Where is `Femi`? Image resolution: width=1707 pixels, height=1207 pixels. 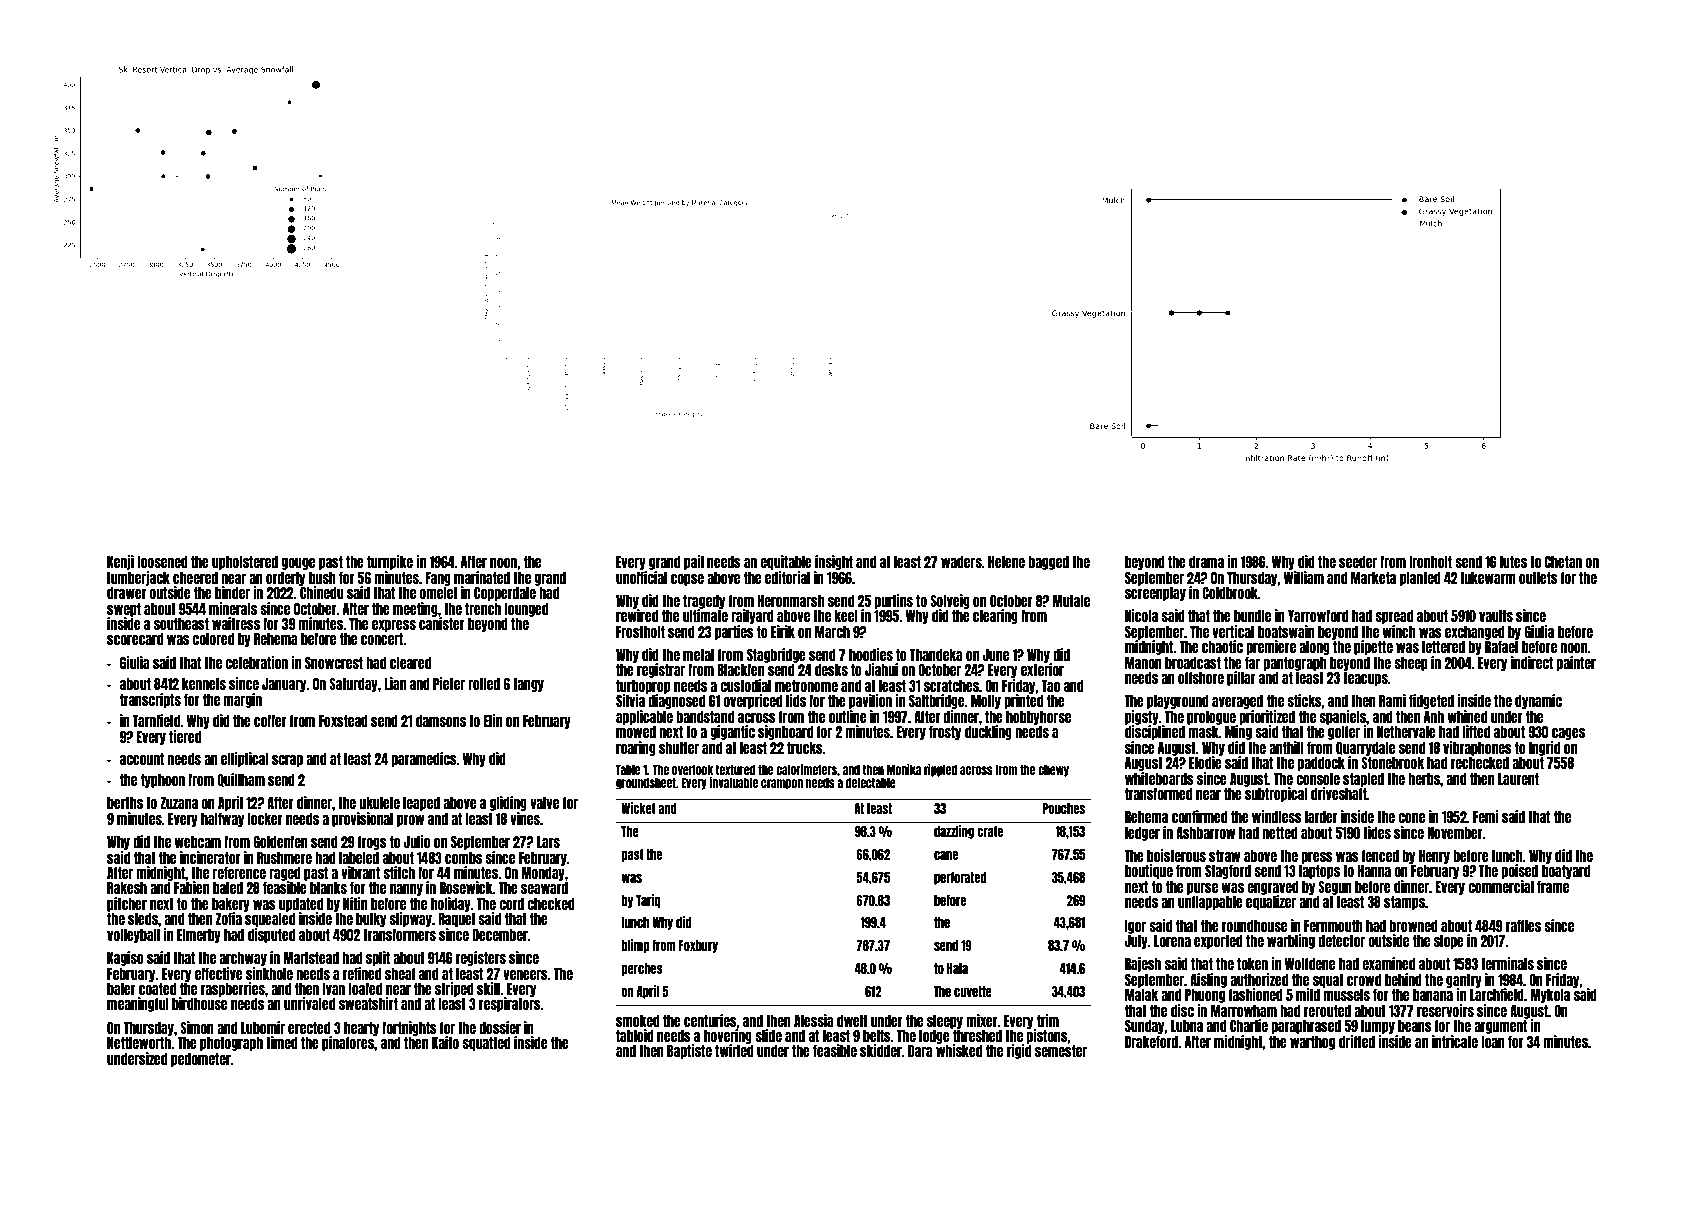 Femi is located at coordinates (1486, 816).
